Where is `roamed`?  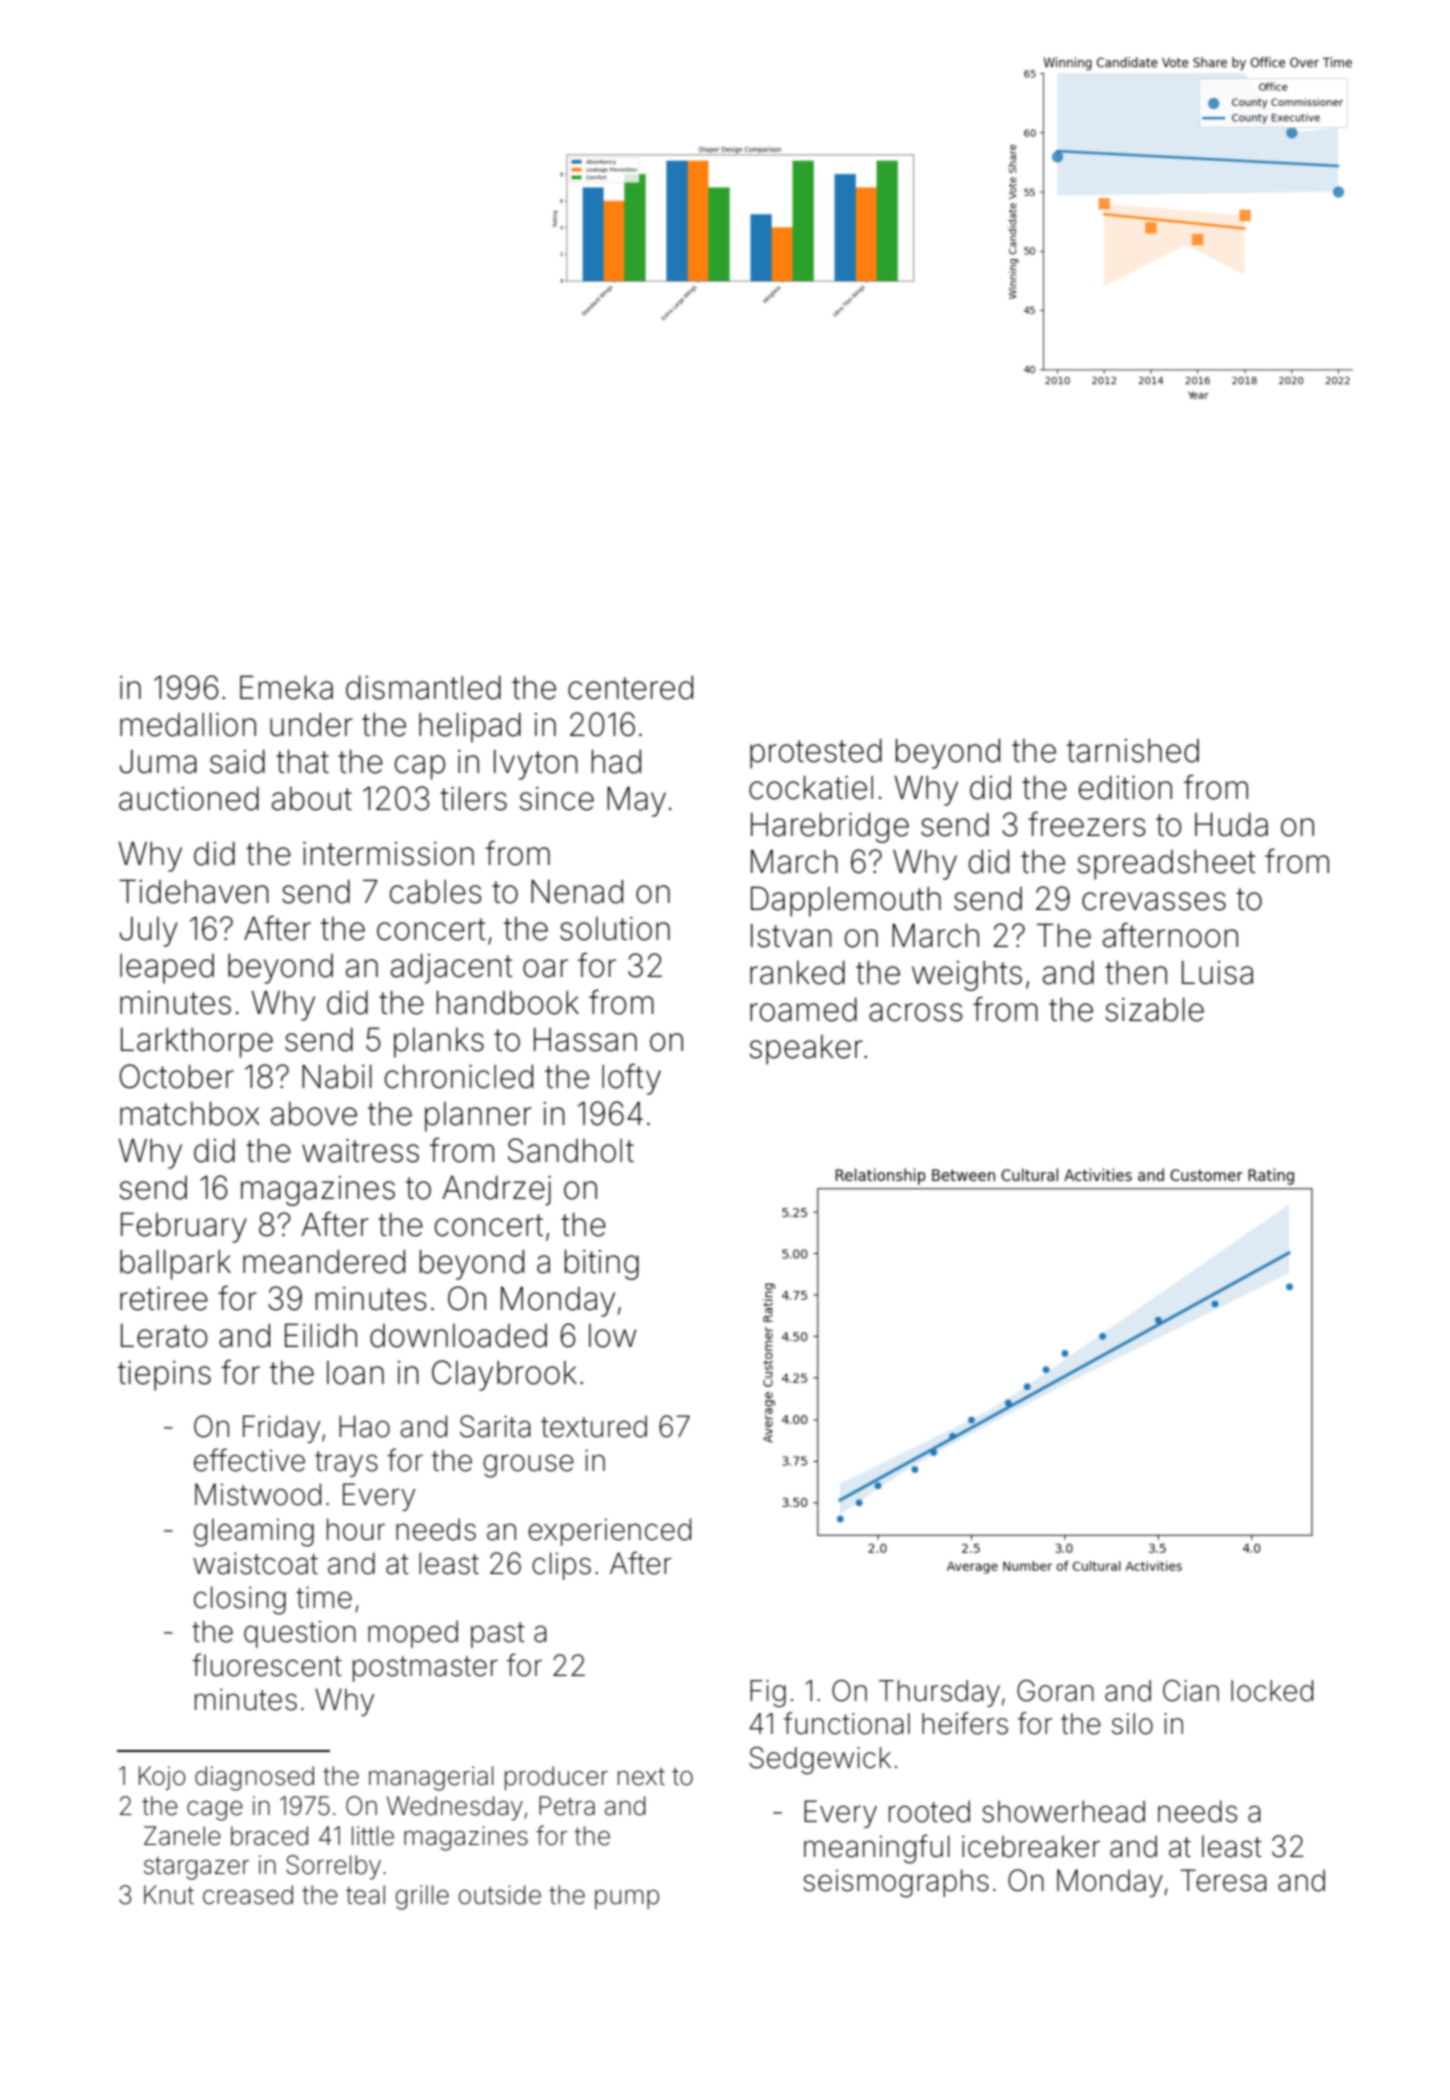
roamed is located at coordinates (803, 1010).
